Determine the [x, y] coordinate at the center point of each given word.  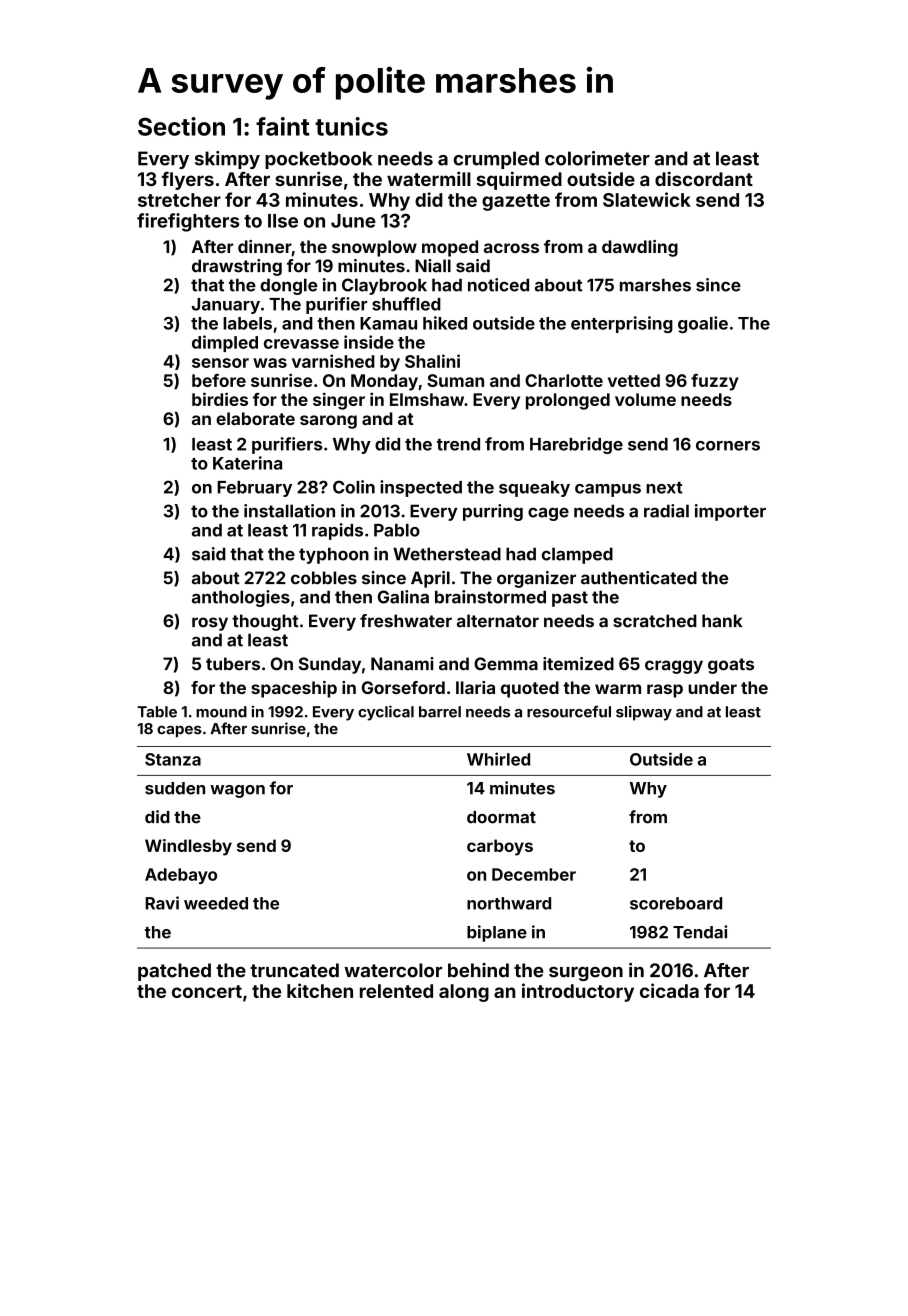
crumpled [496, 160]
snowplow [374, 248]
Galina [403, 597]
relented [396, 991]
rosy [210, 624]
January [226, 306]
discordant [704, 178]
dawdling [640, 248]
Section [181, 126]
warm [618, 689]
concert [207, 991]
